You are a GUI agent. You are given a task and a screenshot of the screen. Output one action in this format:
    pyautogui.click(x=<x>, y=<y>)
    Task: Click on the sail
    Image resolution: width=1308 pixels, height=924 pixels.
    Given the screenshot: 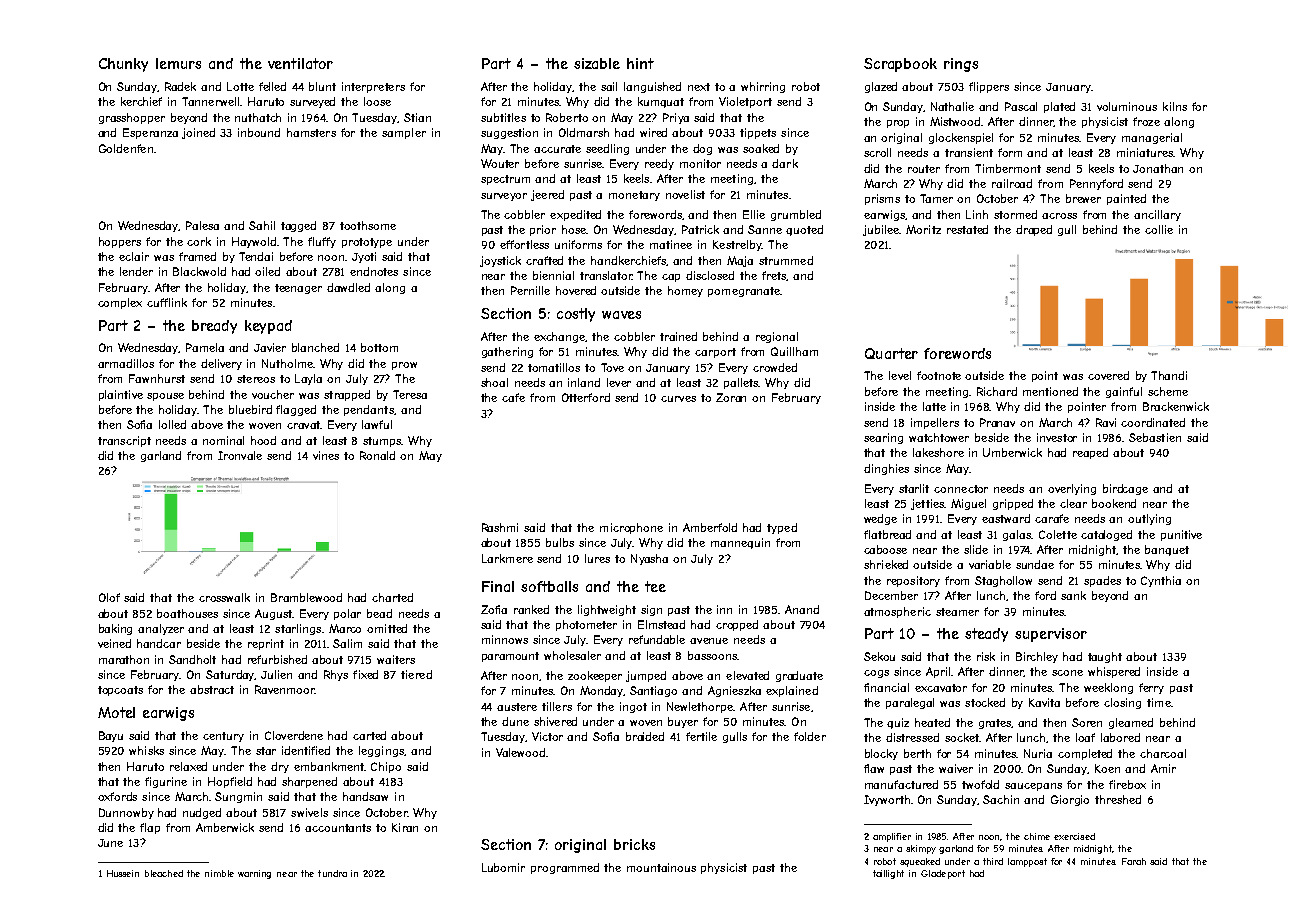 What is the action you would take?
    pyautogui.click(x=609, y=86)
